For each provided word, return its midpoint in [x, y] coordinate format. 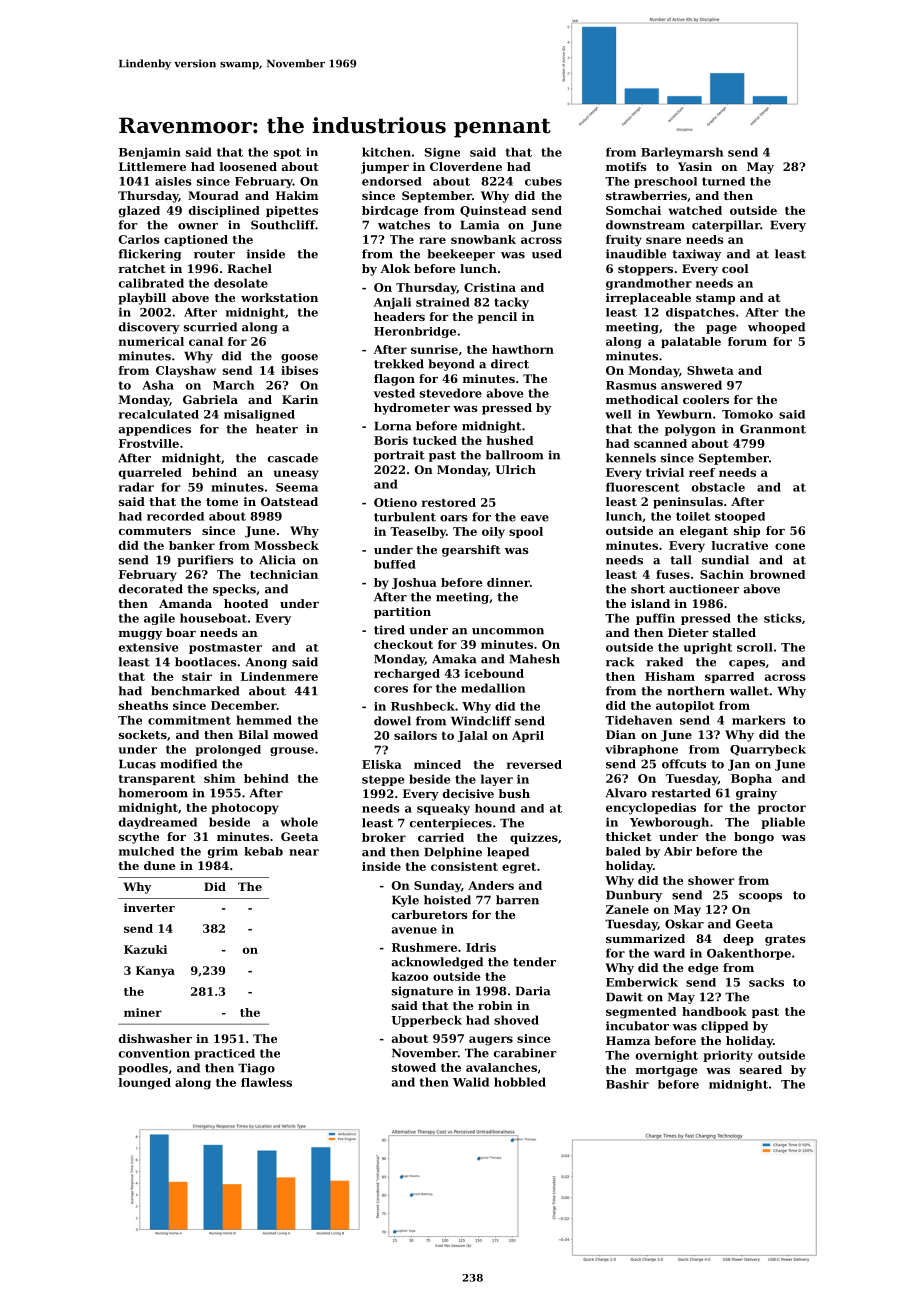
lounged [145, 1084]
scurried [210, 327]
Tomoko [747, 414]
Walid [471, 1082]
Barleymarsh [682, 153]
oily [493, 533]
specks [234, 590]
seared [761, 1069]
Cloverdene [466, 166]
